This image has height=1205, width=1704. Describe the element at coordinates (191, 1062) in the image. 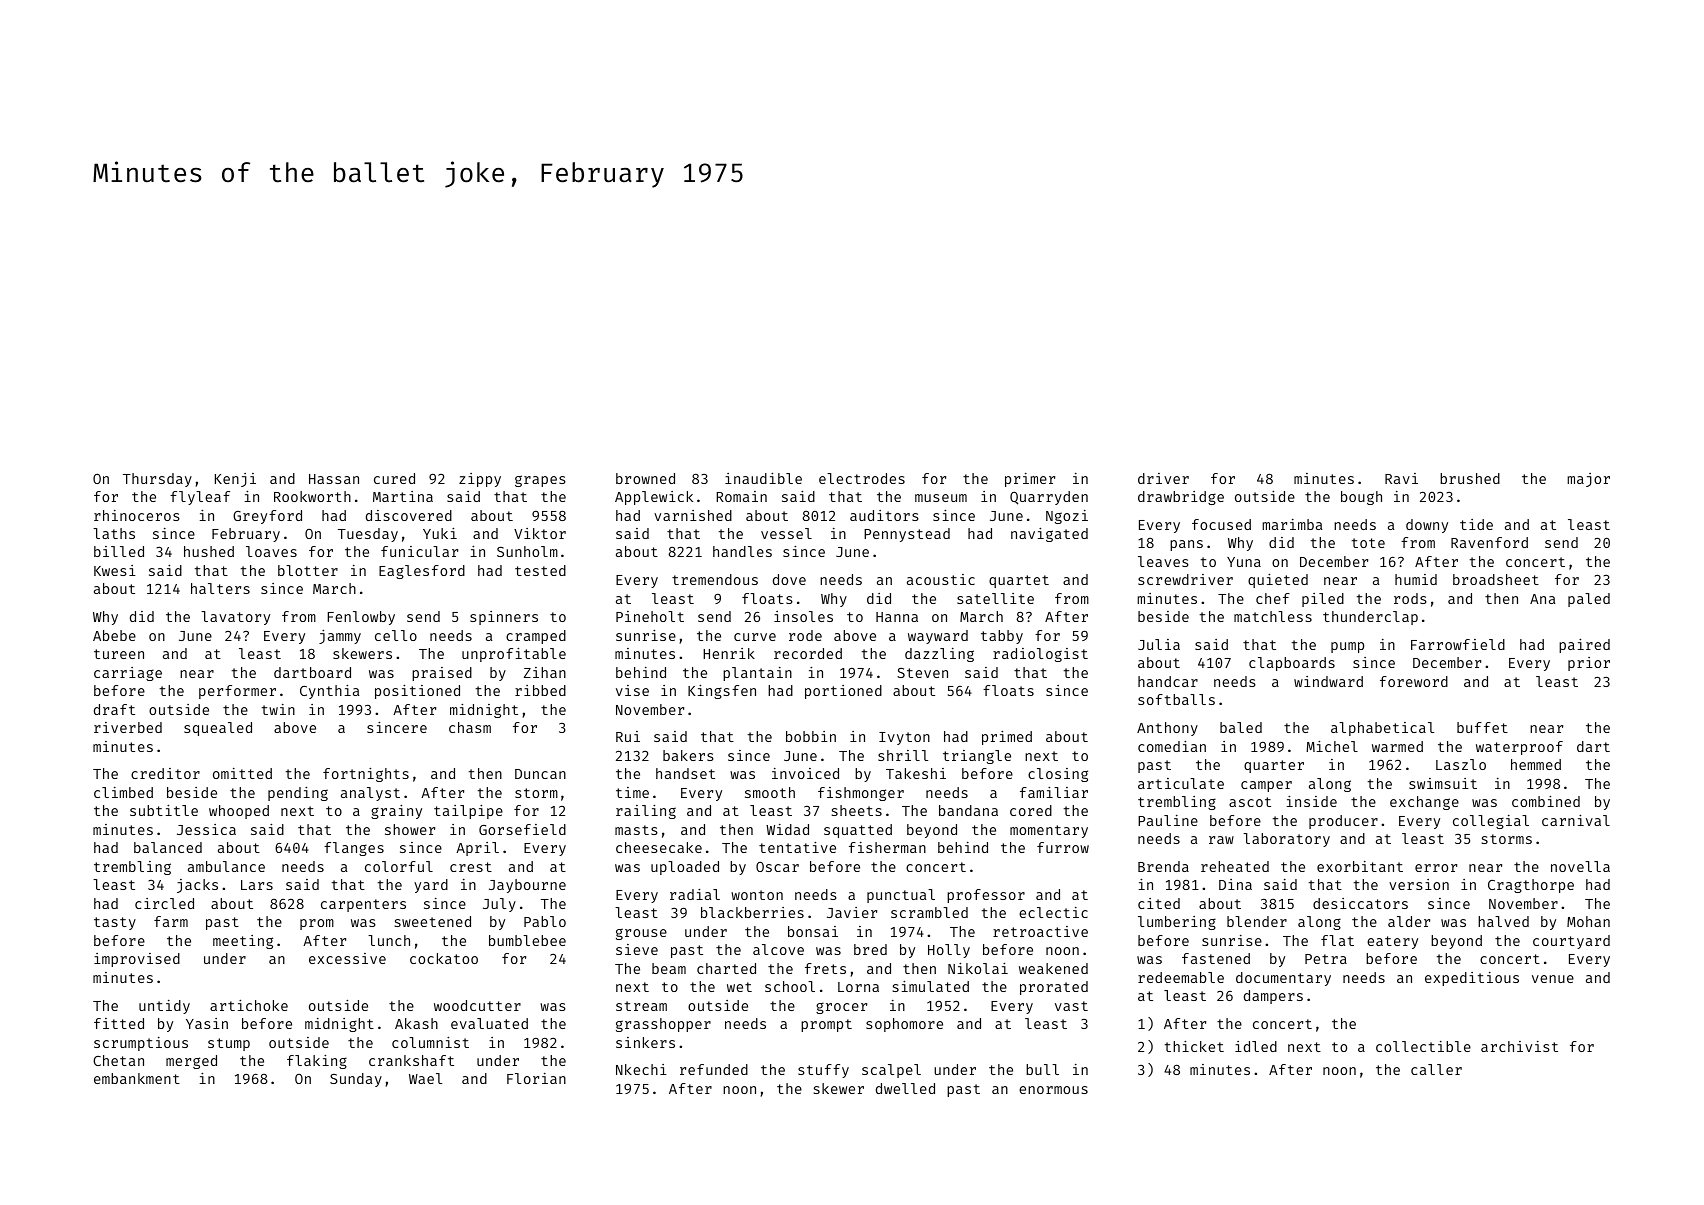

I see `merged` at that location.
